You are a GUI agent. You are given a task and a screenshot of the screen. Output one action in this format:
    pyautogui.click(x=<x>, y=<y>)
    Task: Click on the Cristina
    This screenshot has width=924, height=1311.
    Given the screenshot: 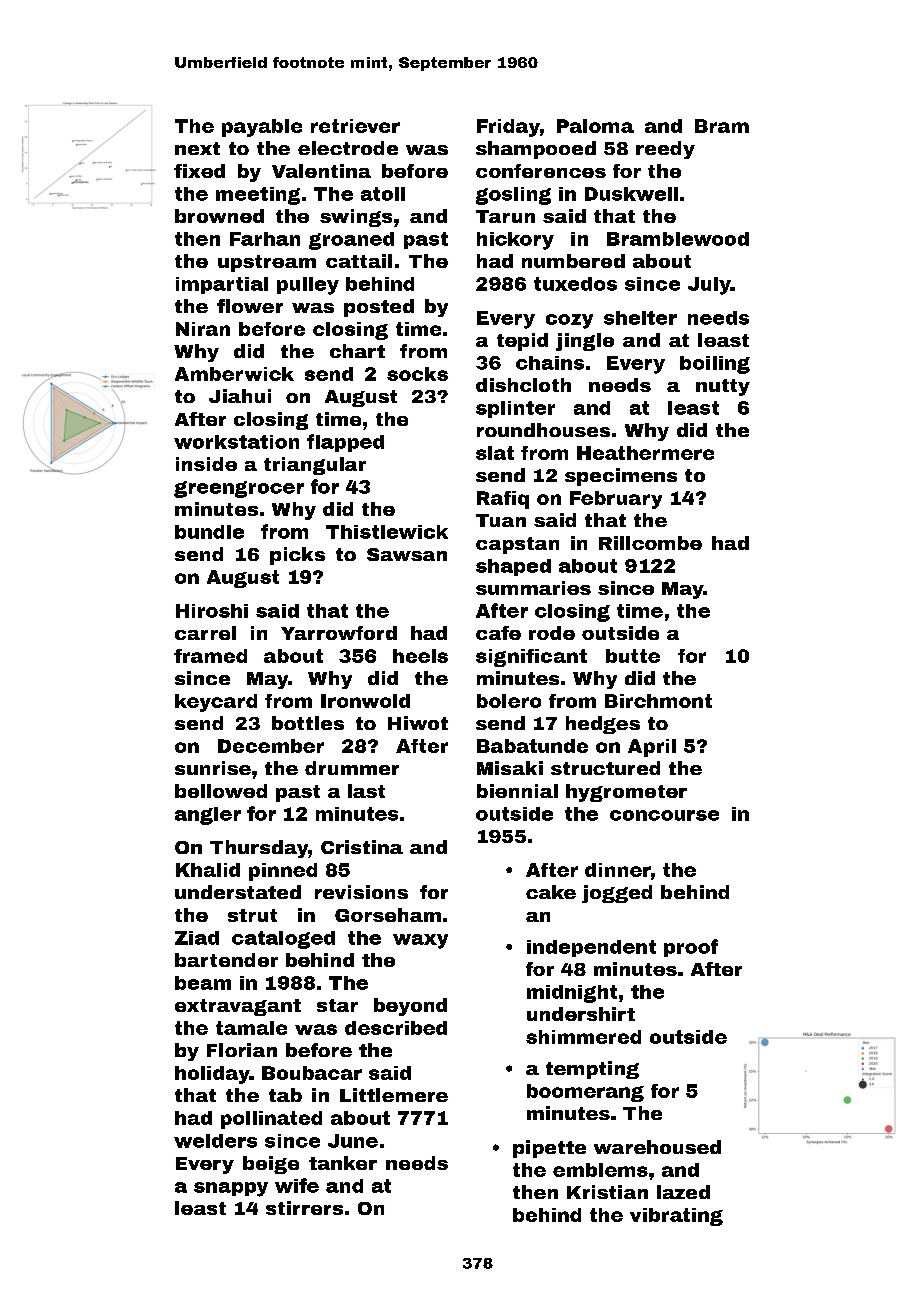 What is the action you would take?
    pyautogui.click(x=362, y=847)
